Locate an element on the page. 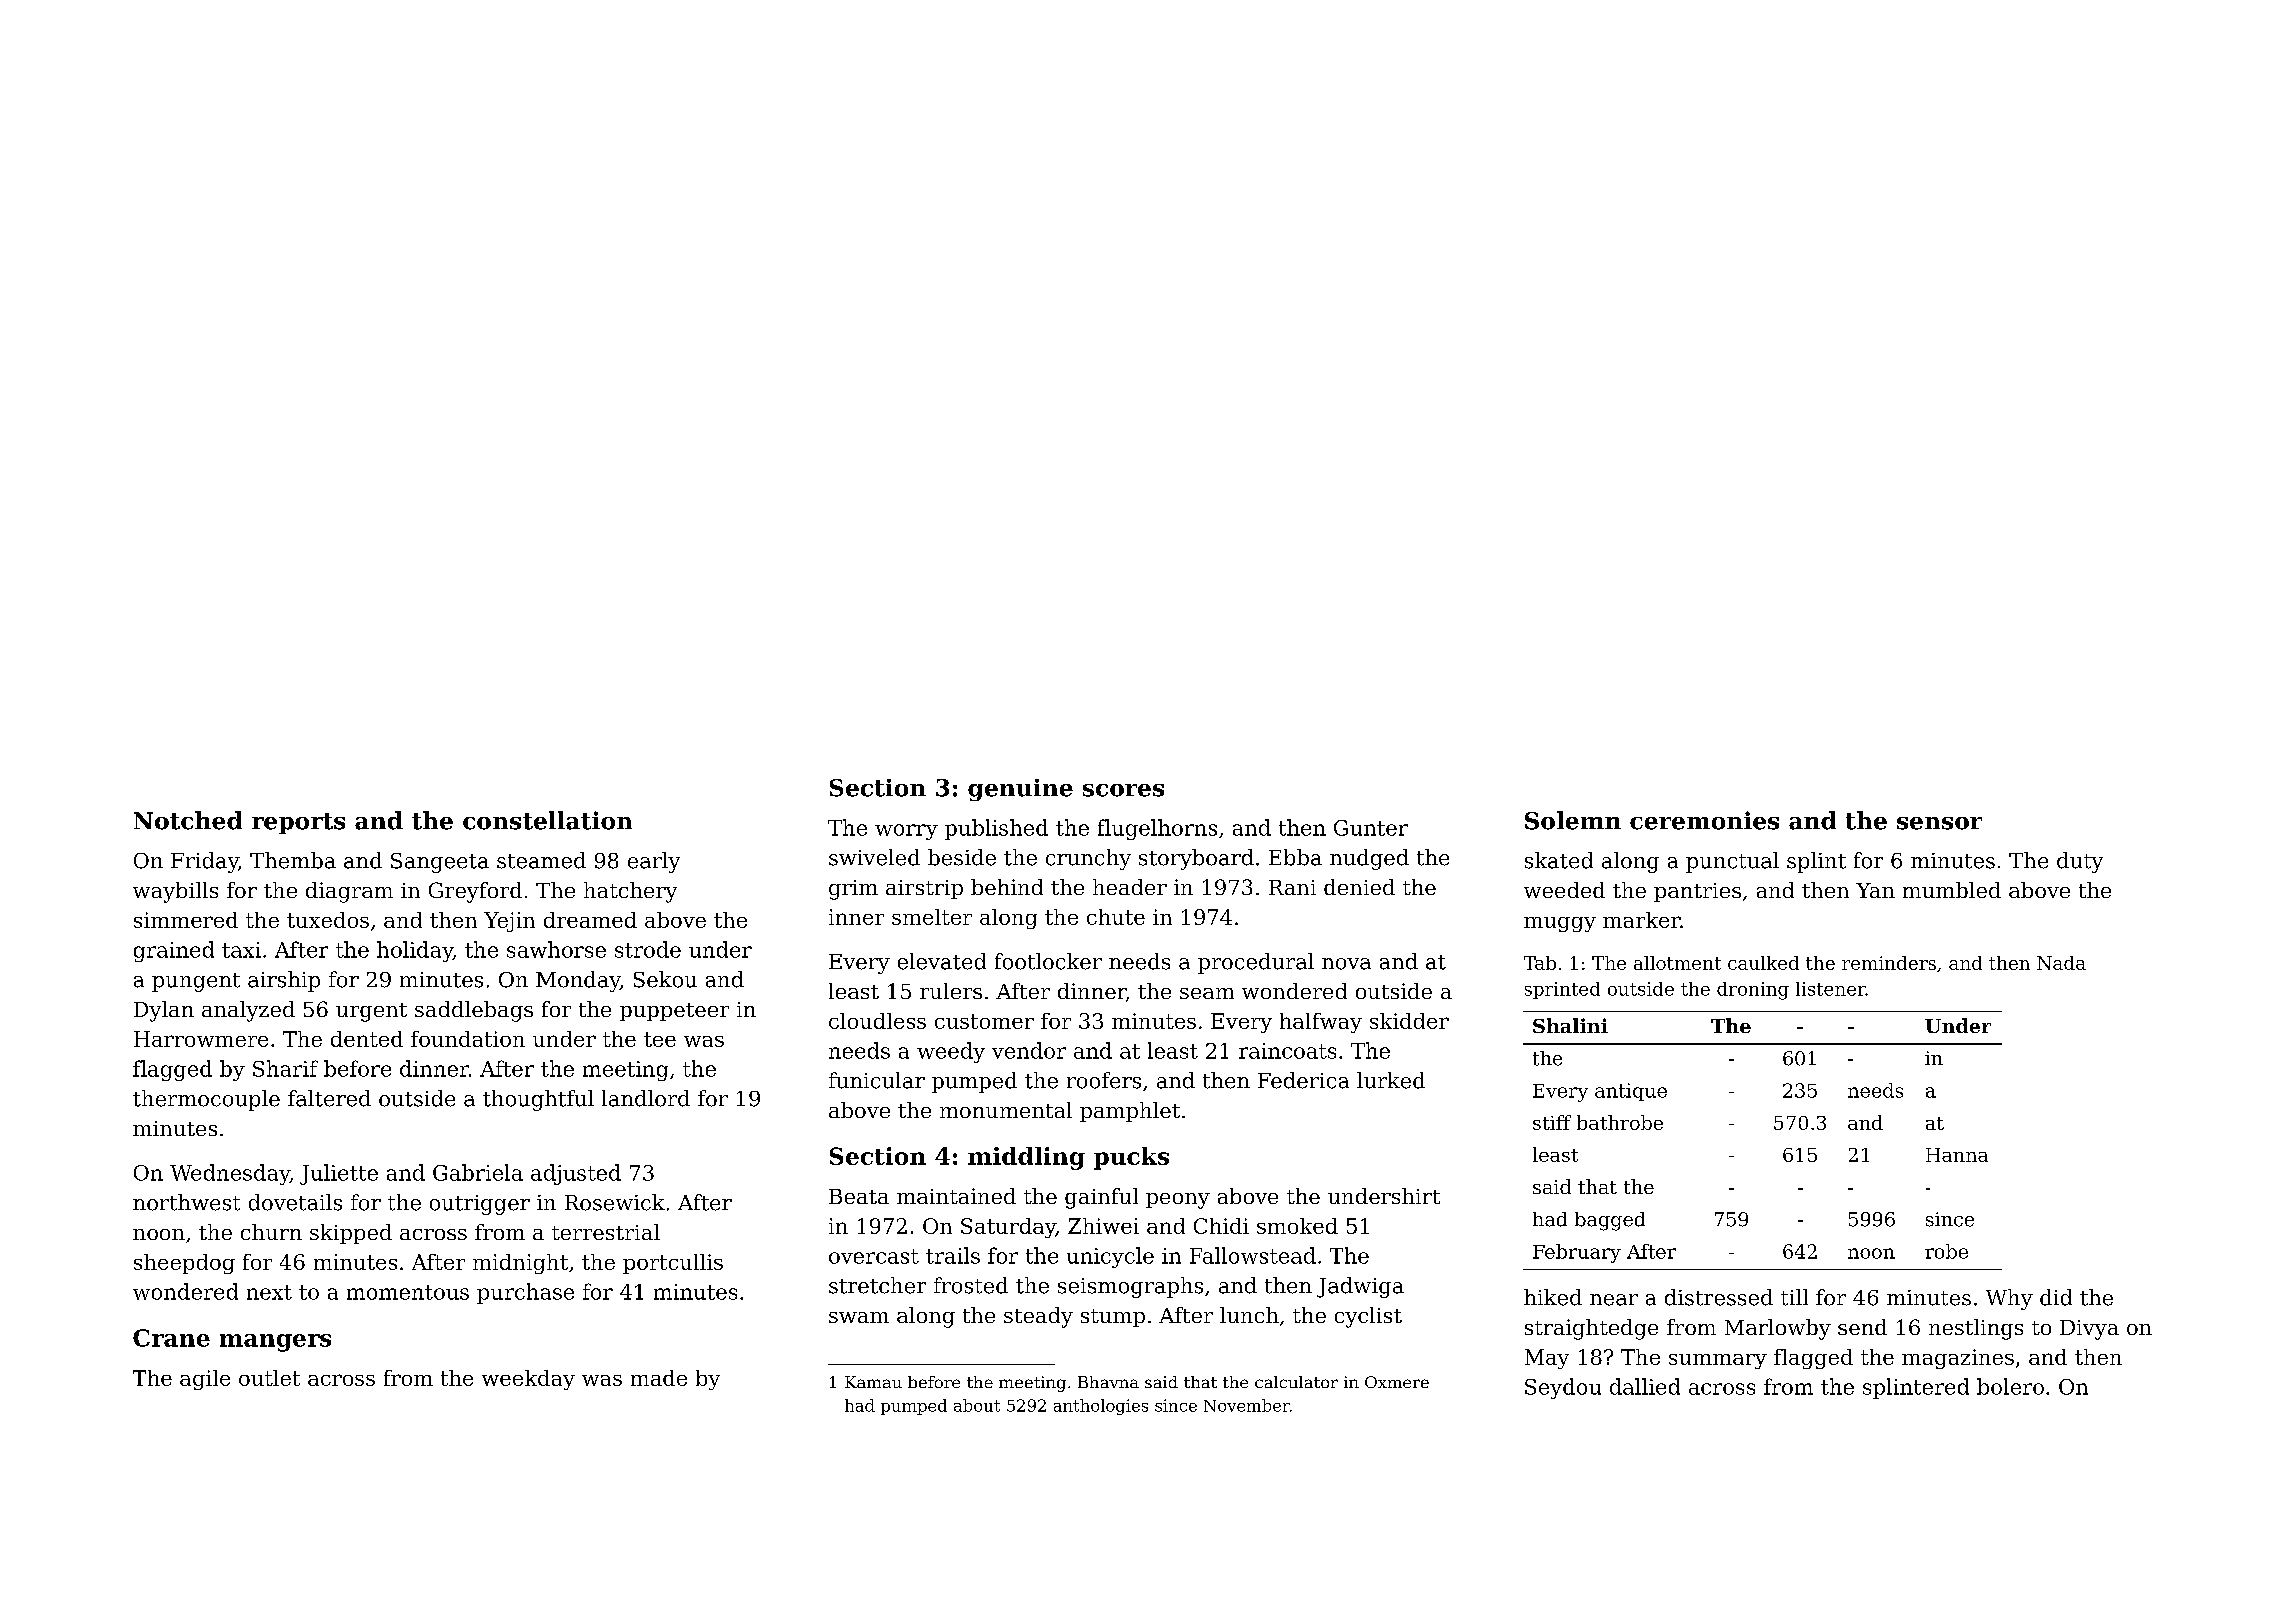  purchase is located at coordinates (525, 1293).
